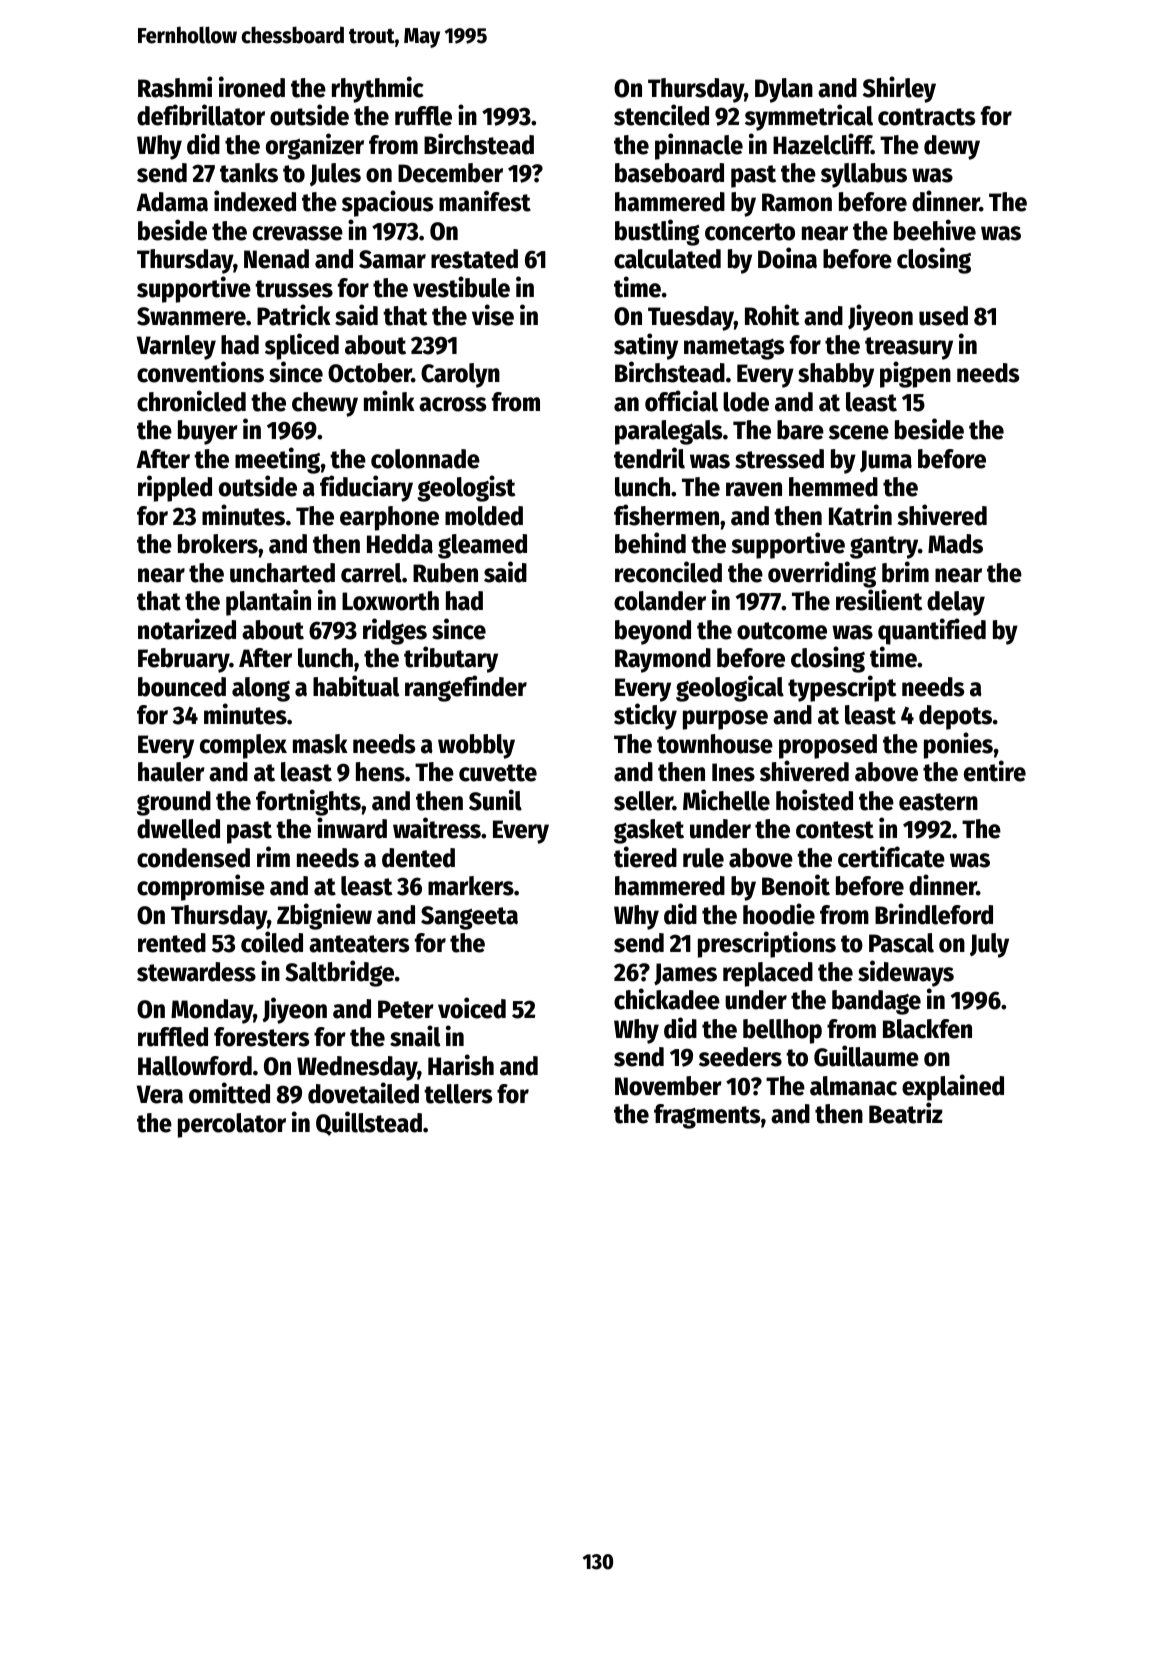  What do you see at coordinates (187, 629) in the screenshot?
I see `notarized` at bounding box center [187, 629].
